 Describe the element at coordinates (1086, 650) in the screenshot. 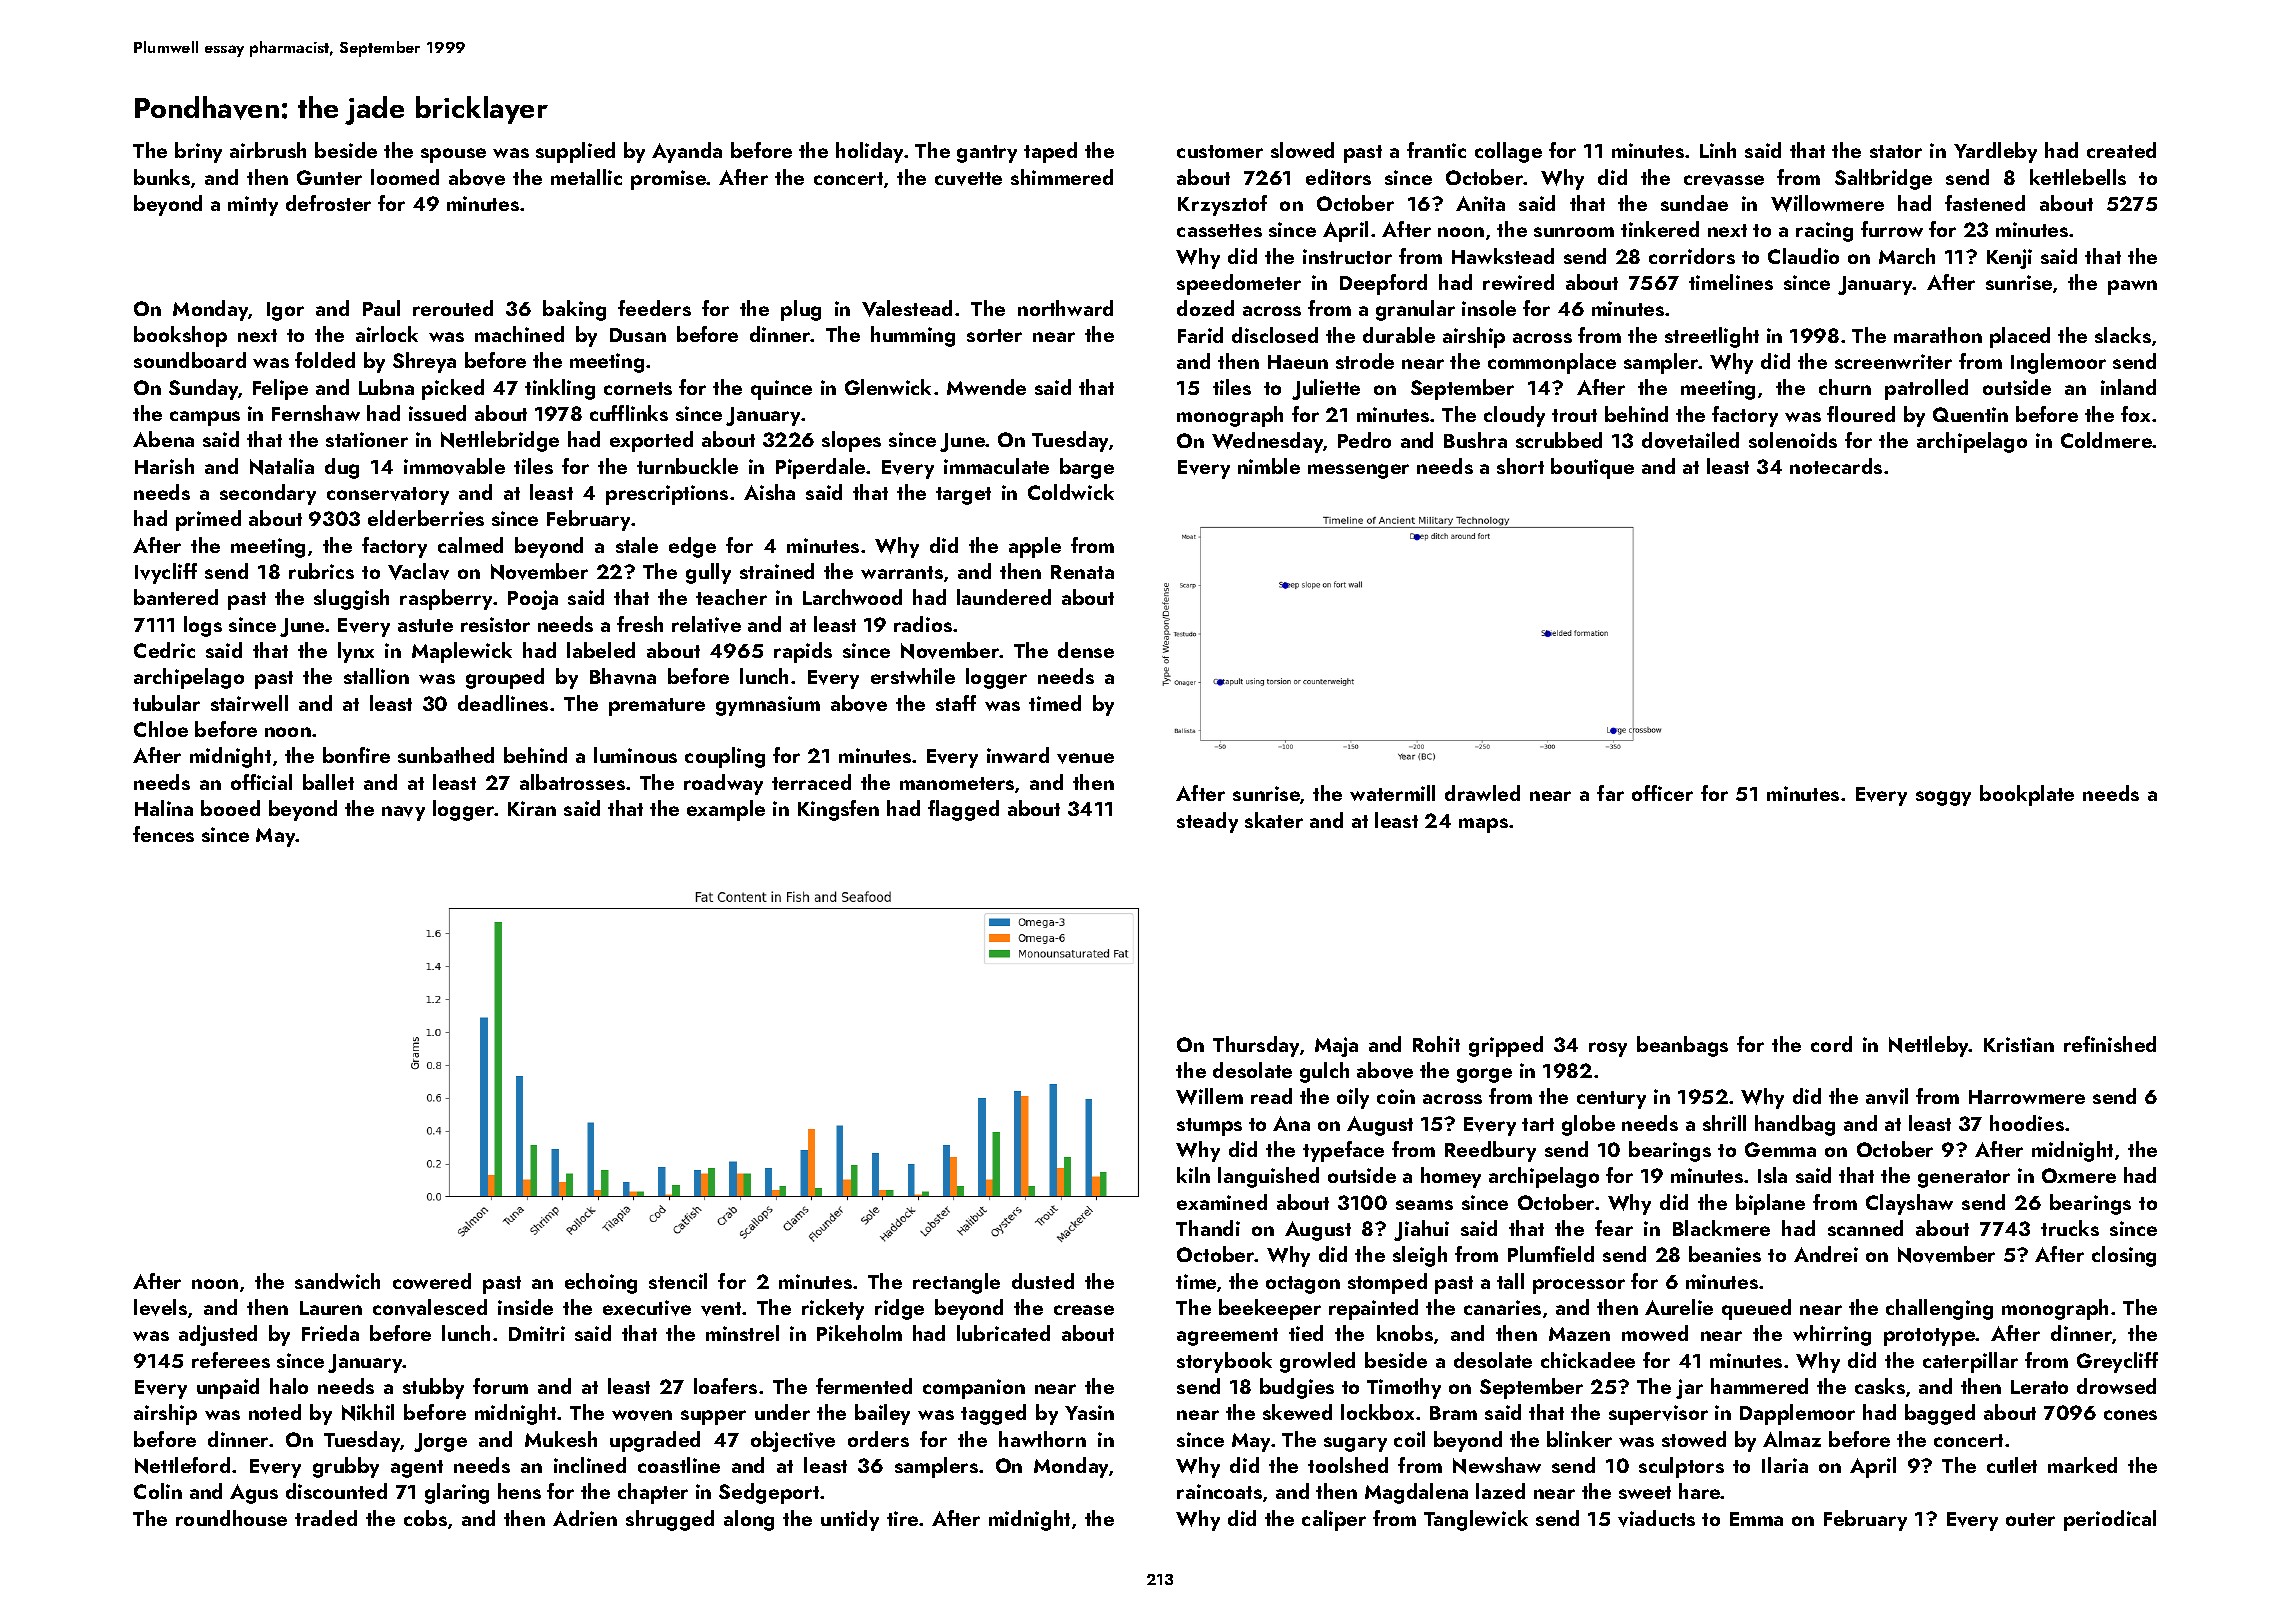

I see `dense` at that location.
